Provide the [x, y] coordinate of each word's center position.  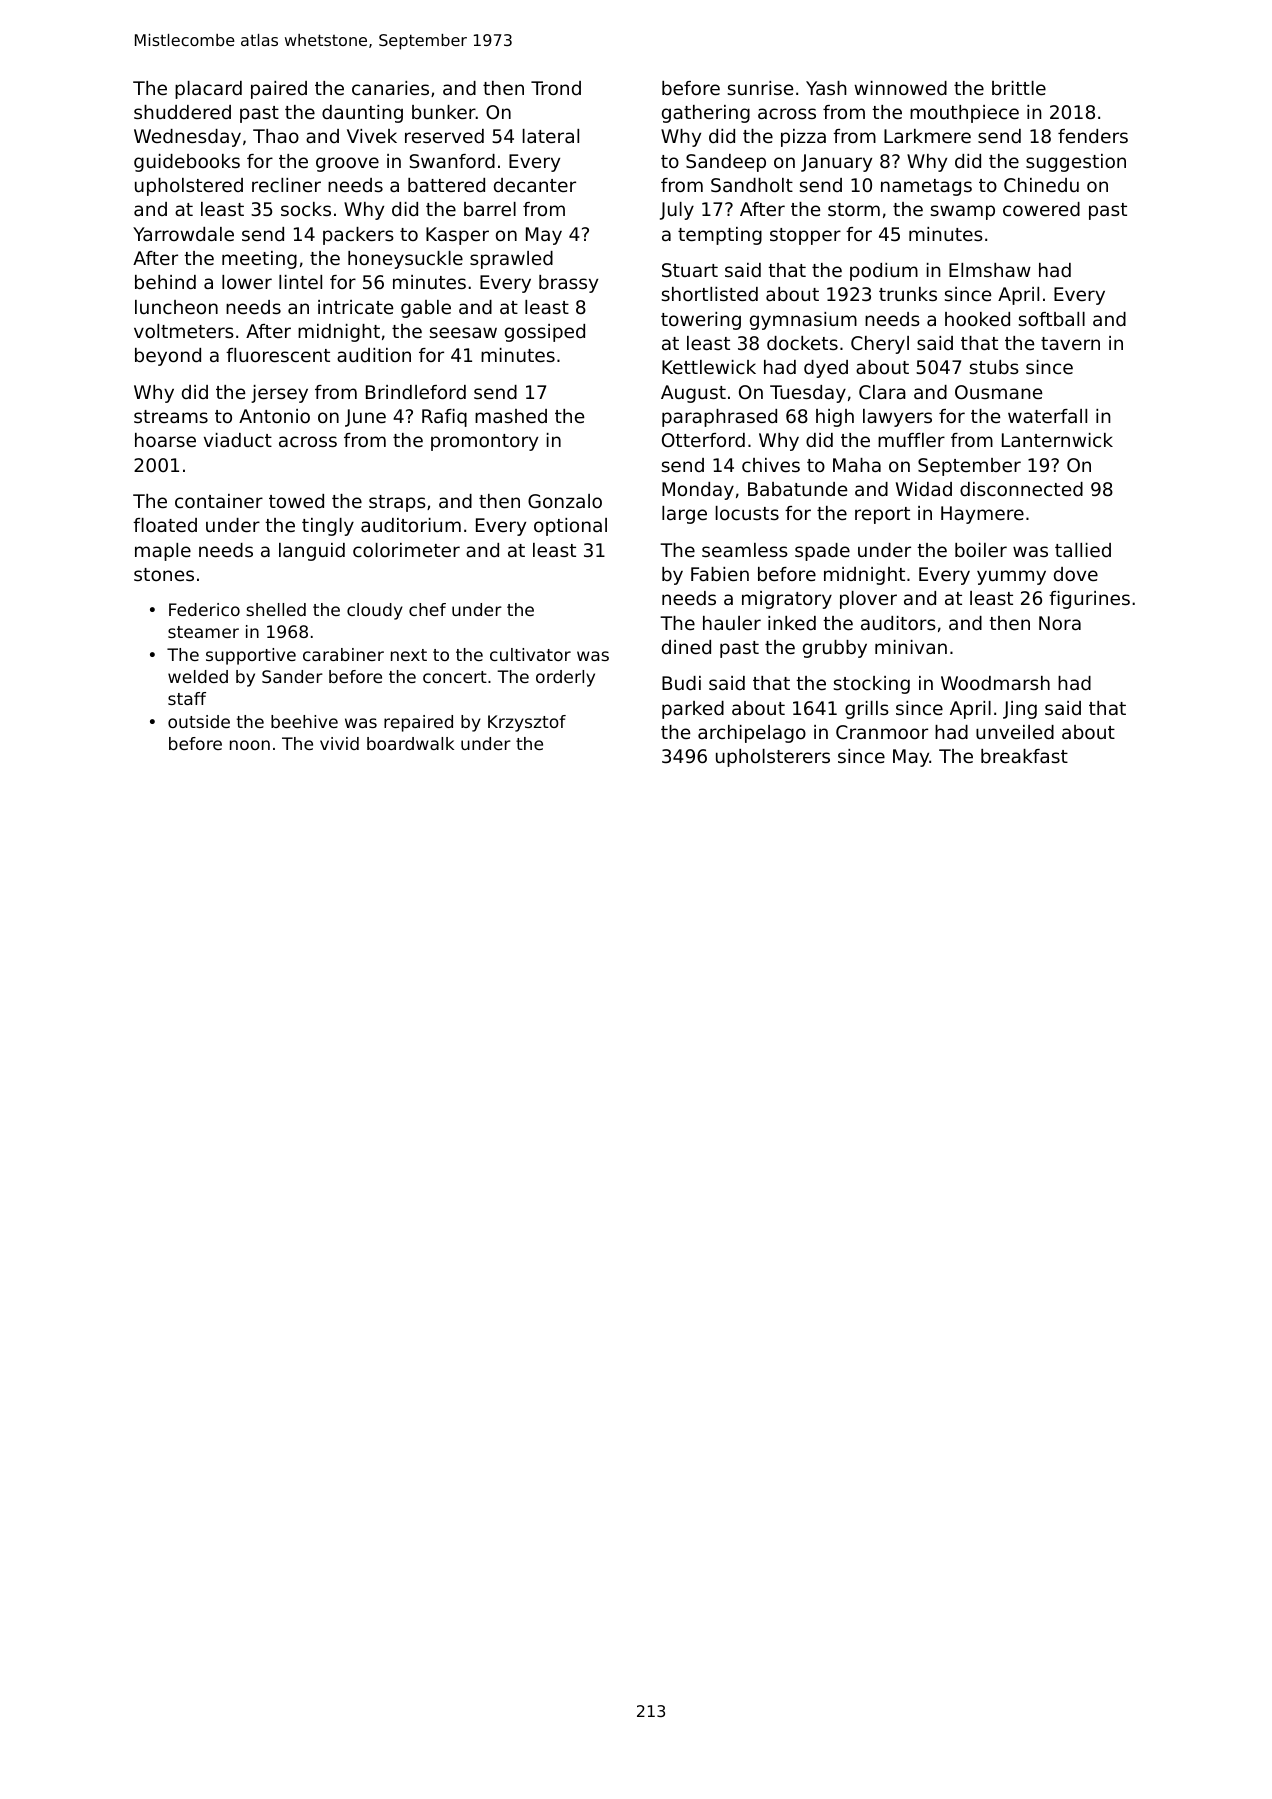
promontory [484, 442]
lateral [551, 136]
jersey [279, 394]
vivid [339, 743]
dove [1076, 574]
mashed [511, 416]
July [677, 211]
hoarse [165, 440]
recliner [286, 185]
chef [427, 609]
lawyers [897, 418]
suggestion [1076, 163]
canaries [390, 88]
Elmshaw [990, 270]
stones [164, 574]
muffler [911, 440]
